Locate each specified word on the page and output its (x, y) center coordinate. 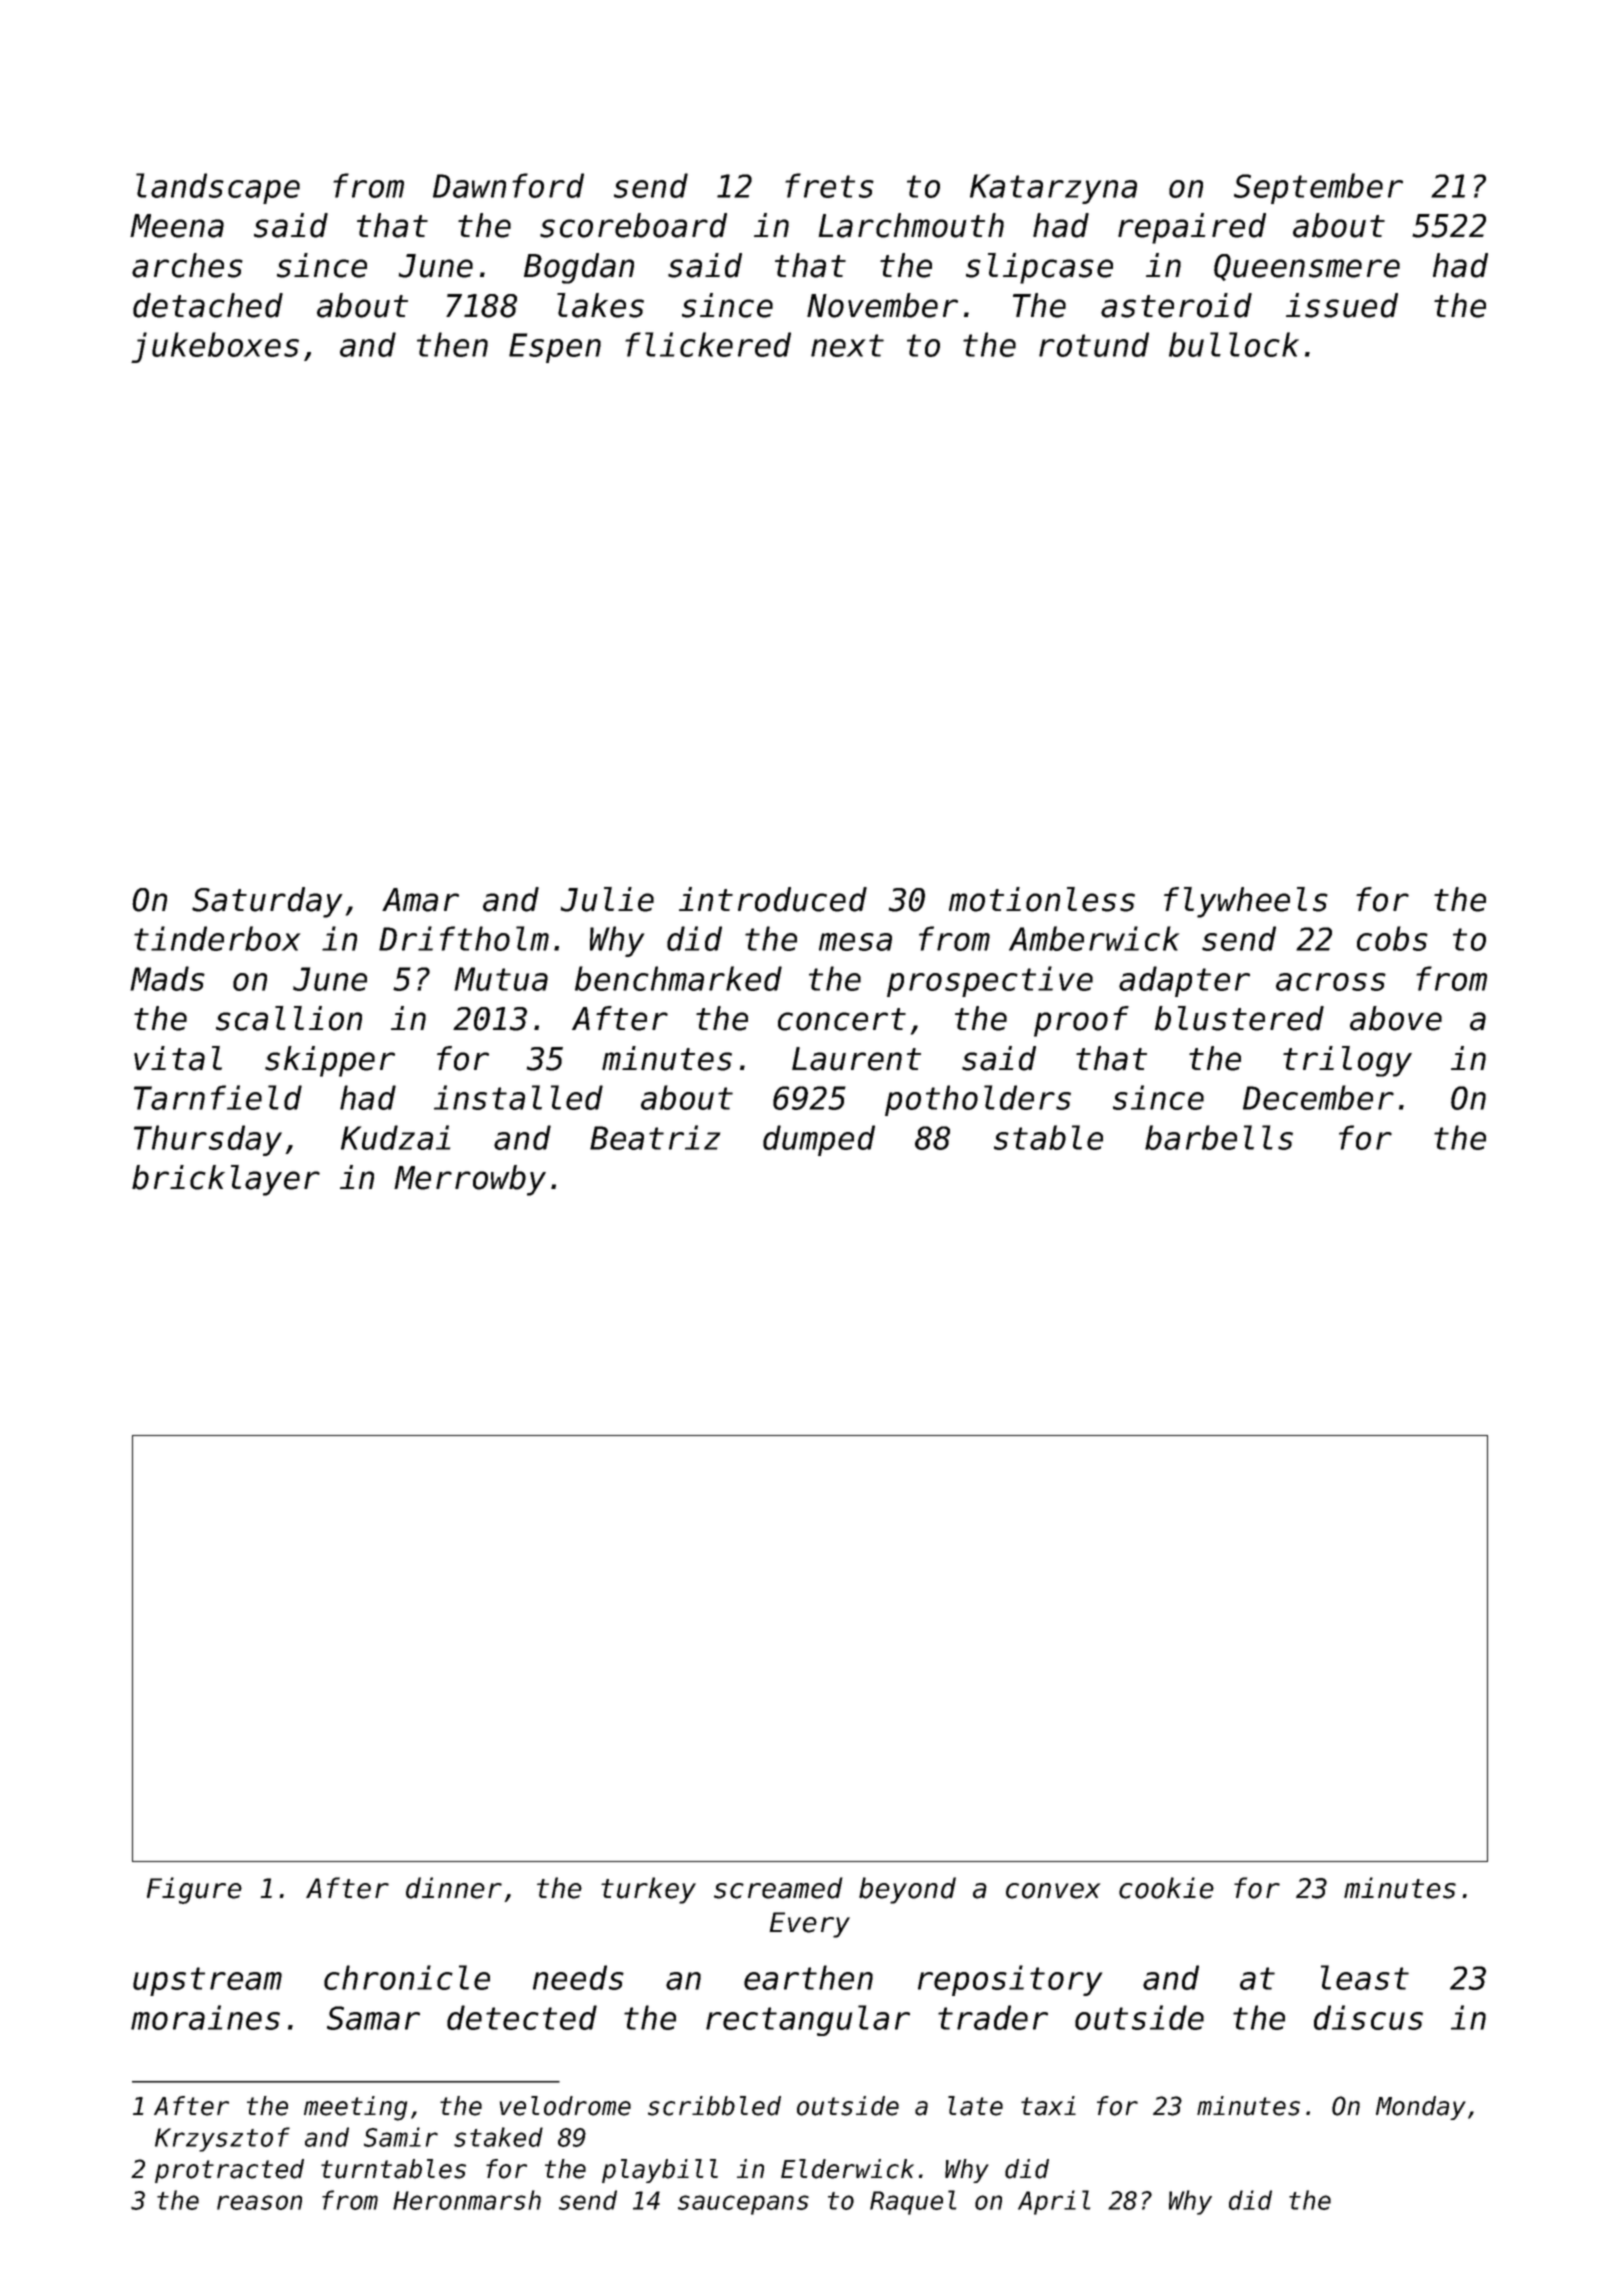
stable (1048, 1137)
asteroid (1176, 305)
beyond (907, 1890)
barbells (1219, 1137)
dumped (819, 1140)
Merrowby (470, 1180)
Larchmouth (911, 225)
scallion (289, 1018)
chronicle (407, 1977)
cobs (1392, 938)
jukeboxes (215, 347)
